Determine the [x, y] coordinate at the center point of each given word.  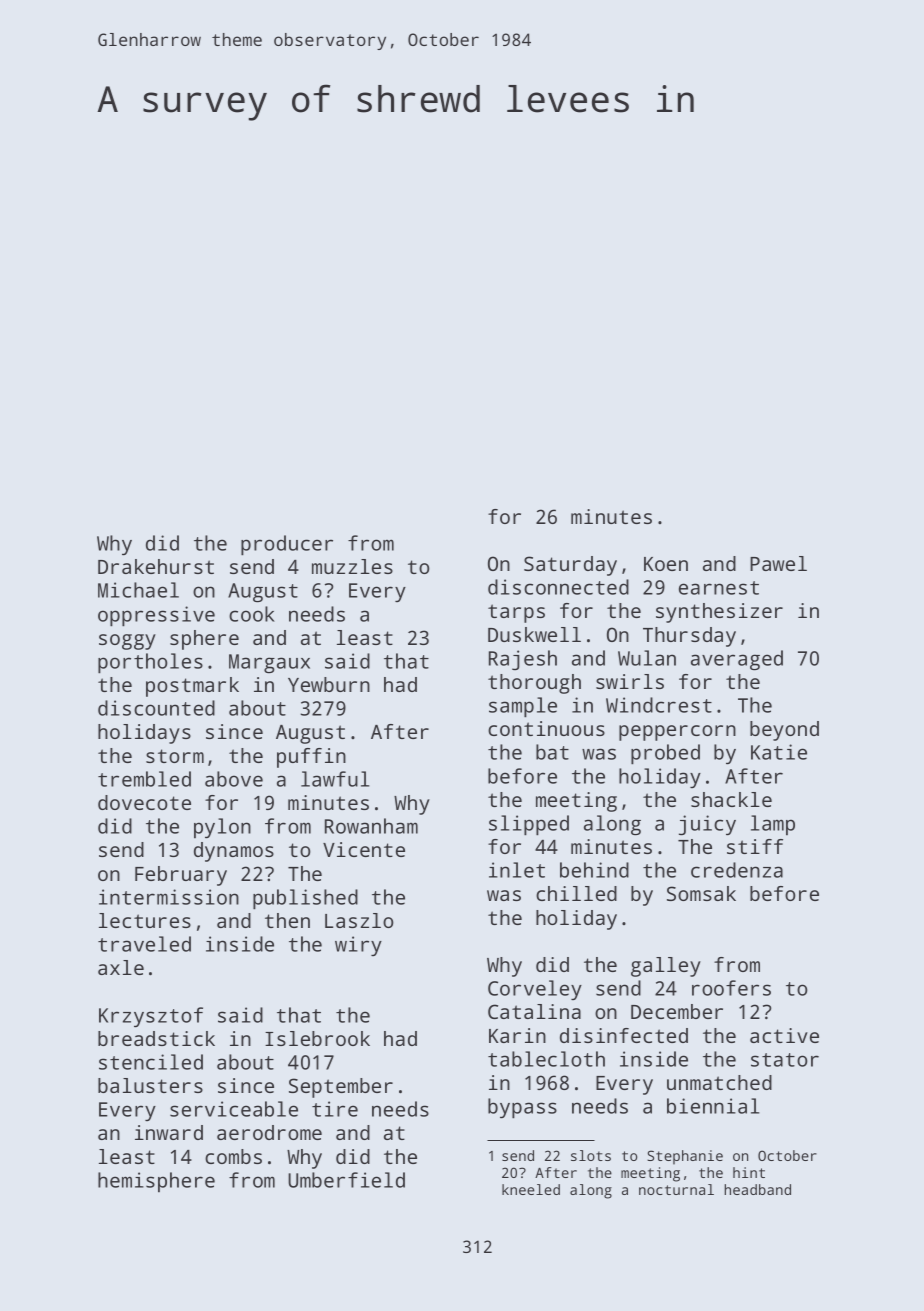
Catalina [534, 1011]
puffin [311, 758]
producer [287, 545]
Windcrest [659, 705]
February [181, 876]
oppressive [156, 616]
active [784, 1035]
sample [523, 707]
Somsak [701, 893]
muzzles [352, 566]
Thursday [689, 637]
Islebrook [317, 1038]
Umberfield [346, 1180]
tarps [516, 613]
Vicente [364, 849]
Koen [666, 564]
